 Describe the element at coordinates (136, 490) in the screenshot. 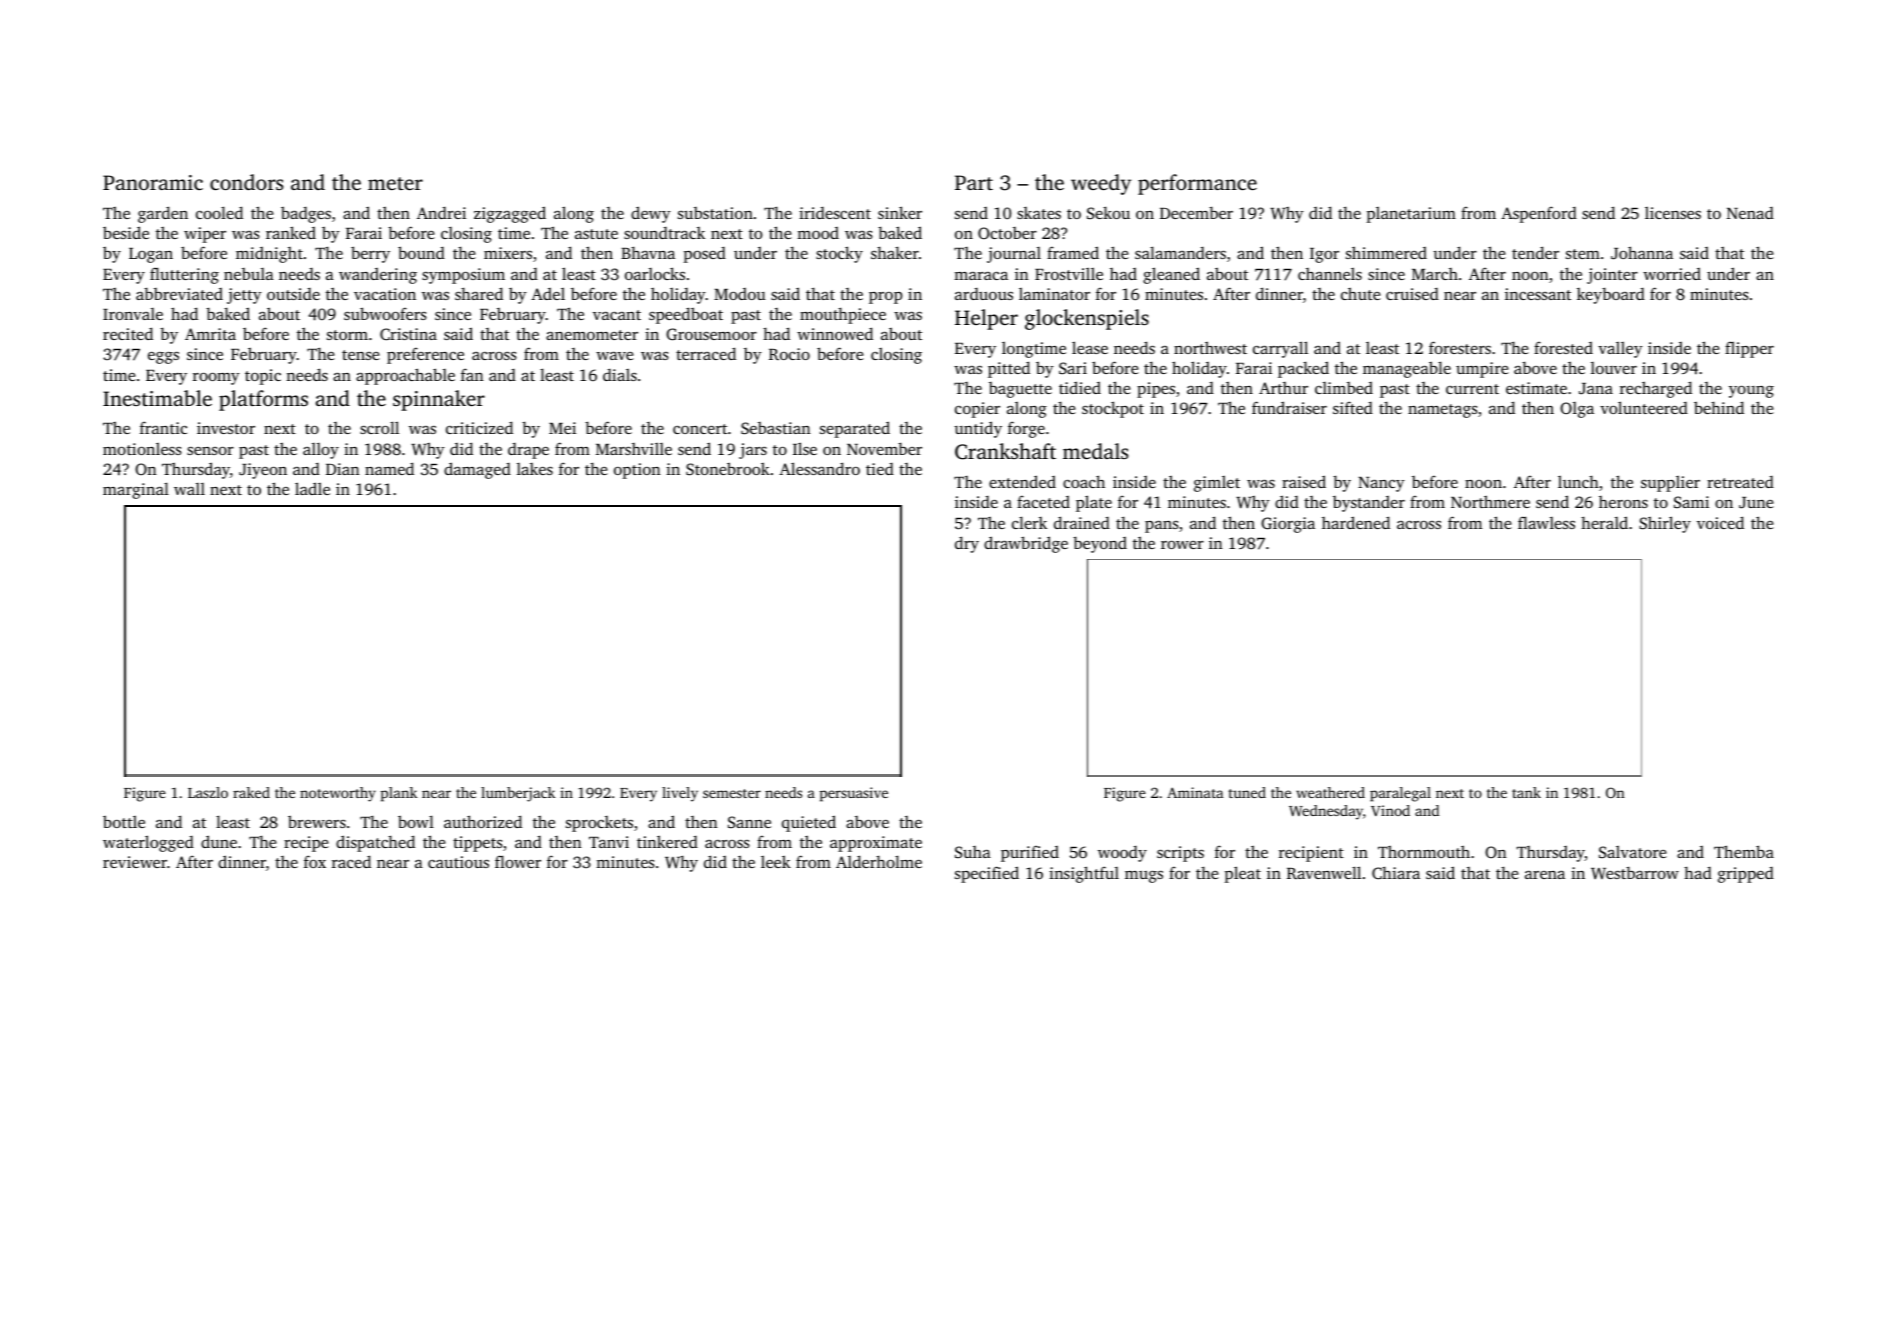

I see `marginal` at that location.
